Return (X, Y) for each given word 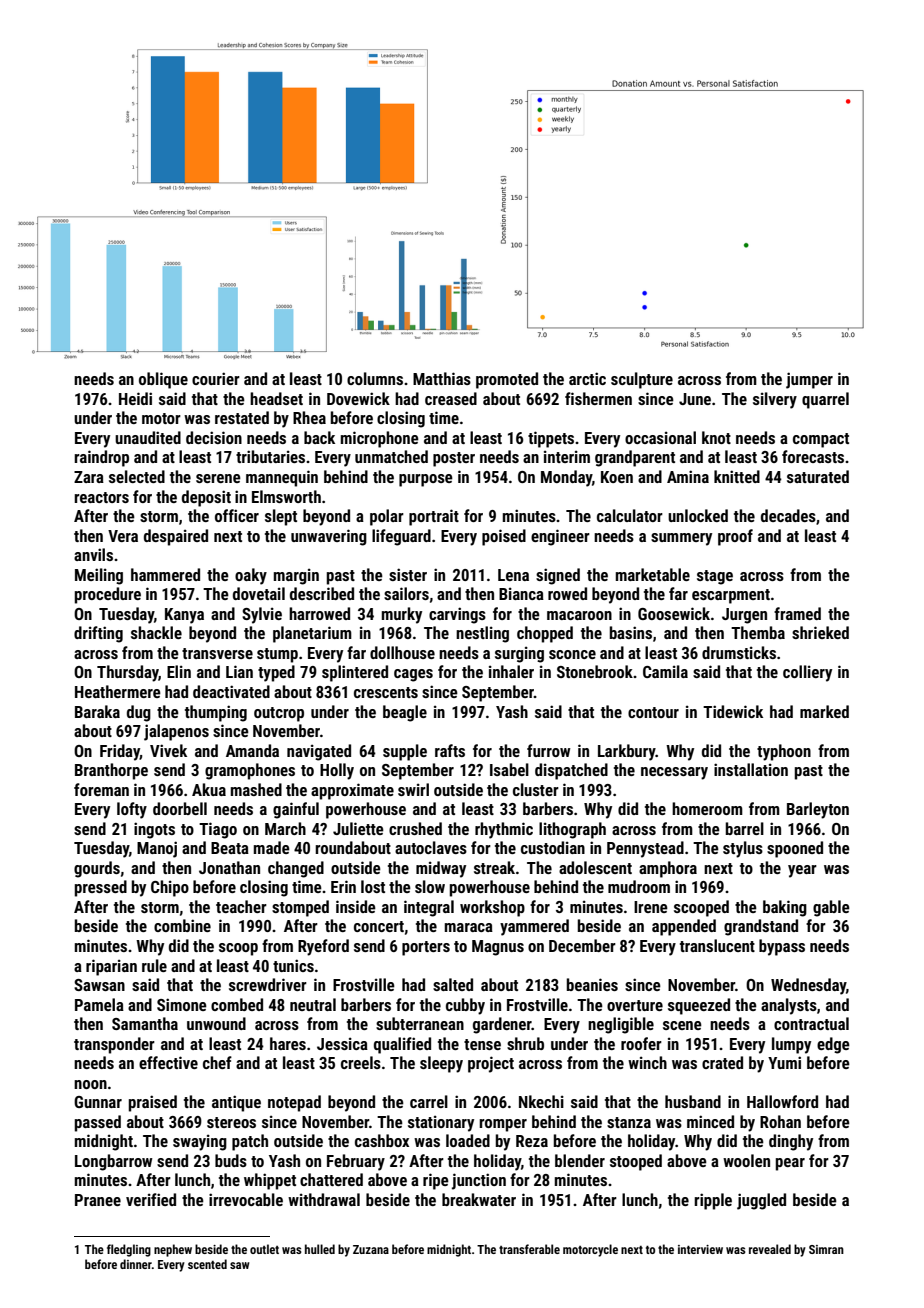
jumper (809, 380)
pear (790, 1164)
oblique (163, 380)
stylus (743, 849)
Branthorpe (111, 771)
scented (207, 1264)
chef (217, 1062)
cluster (536, 789)
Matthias (442, 378)
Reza (532, 1141)
